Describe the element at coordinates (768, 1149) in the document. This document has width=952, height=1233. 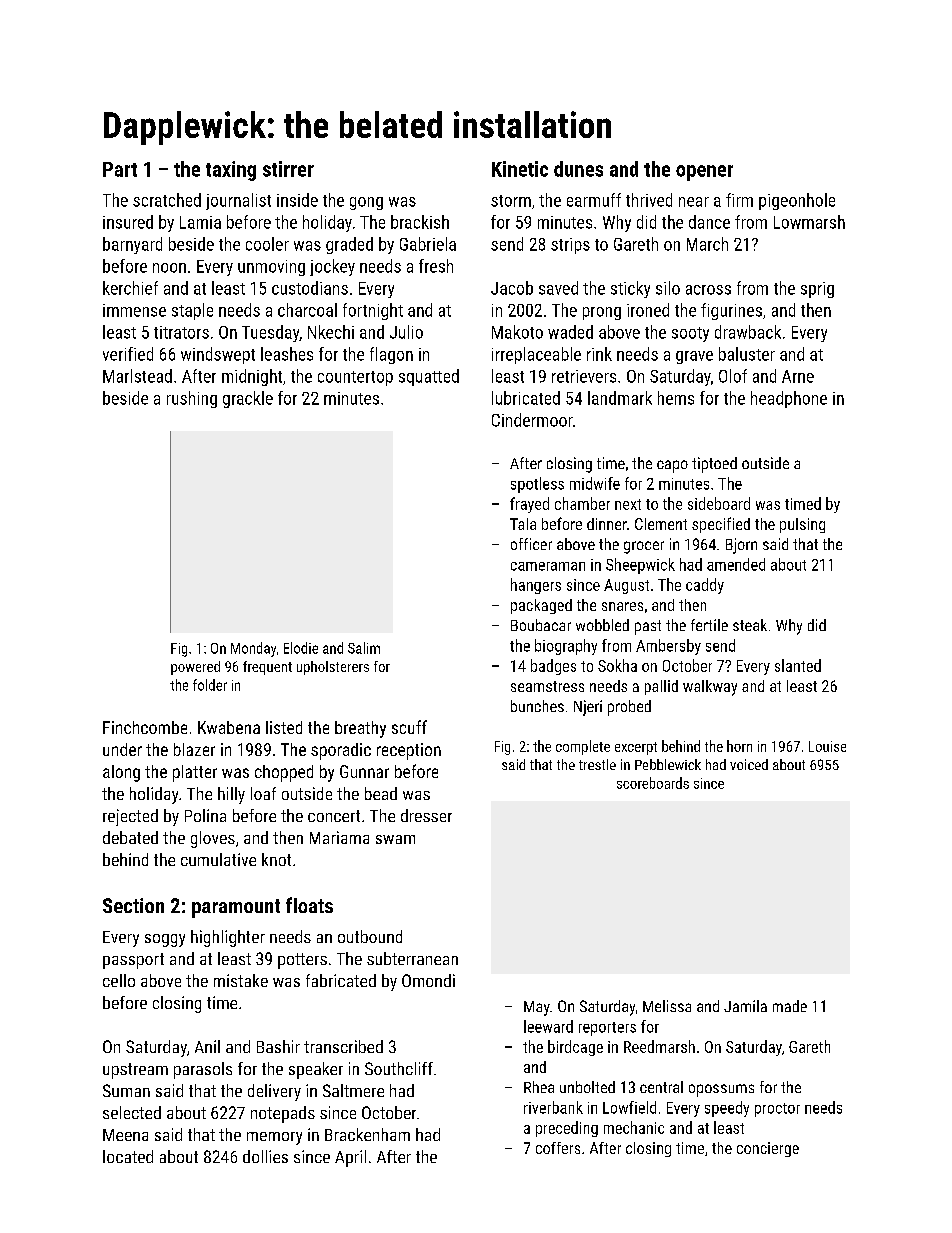
I see `concierge` at that location.
